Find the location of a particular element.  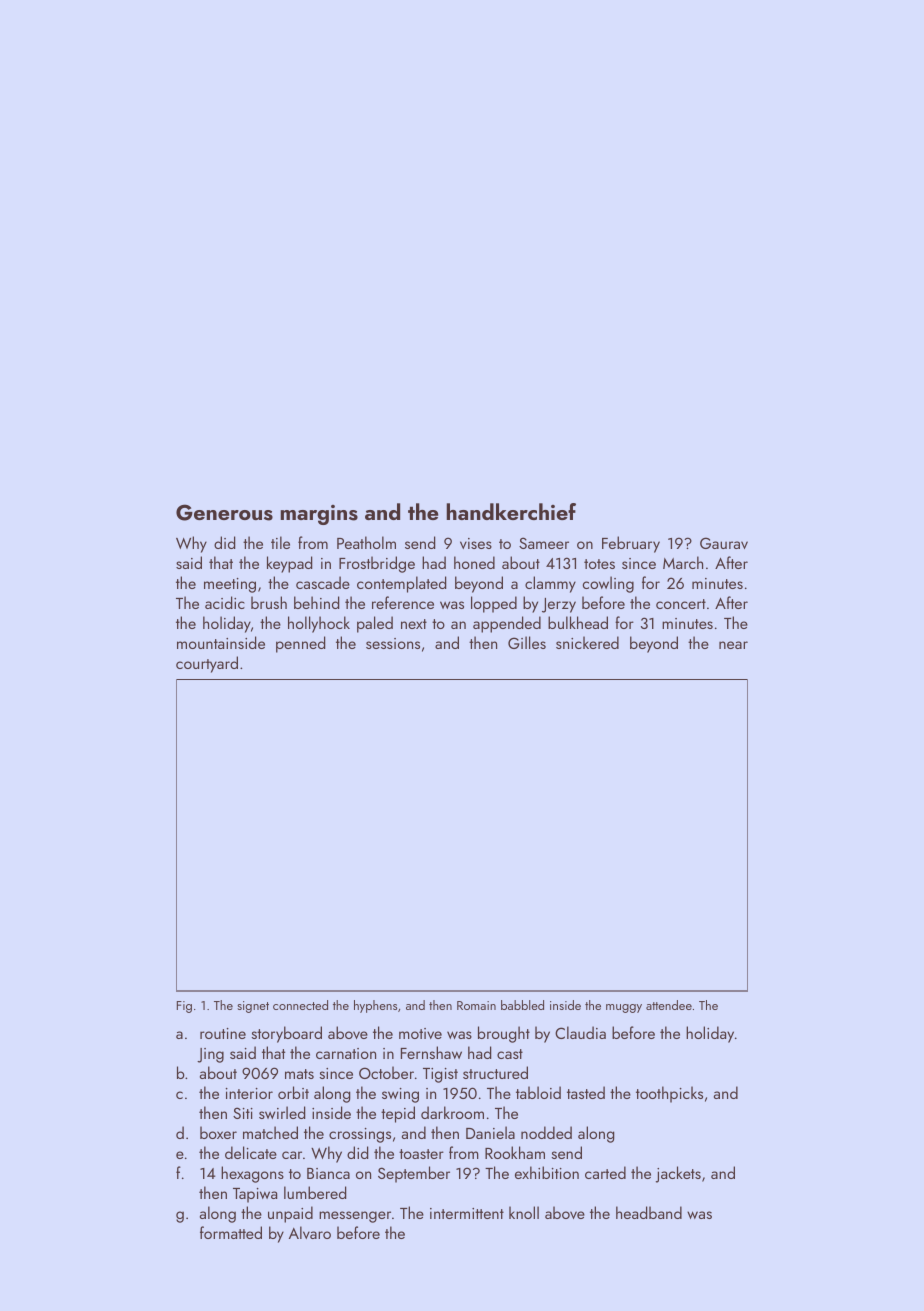

February is located at coordinates (631, 544).
